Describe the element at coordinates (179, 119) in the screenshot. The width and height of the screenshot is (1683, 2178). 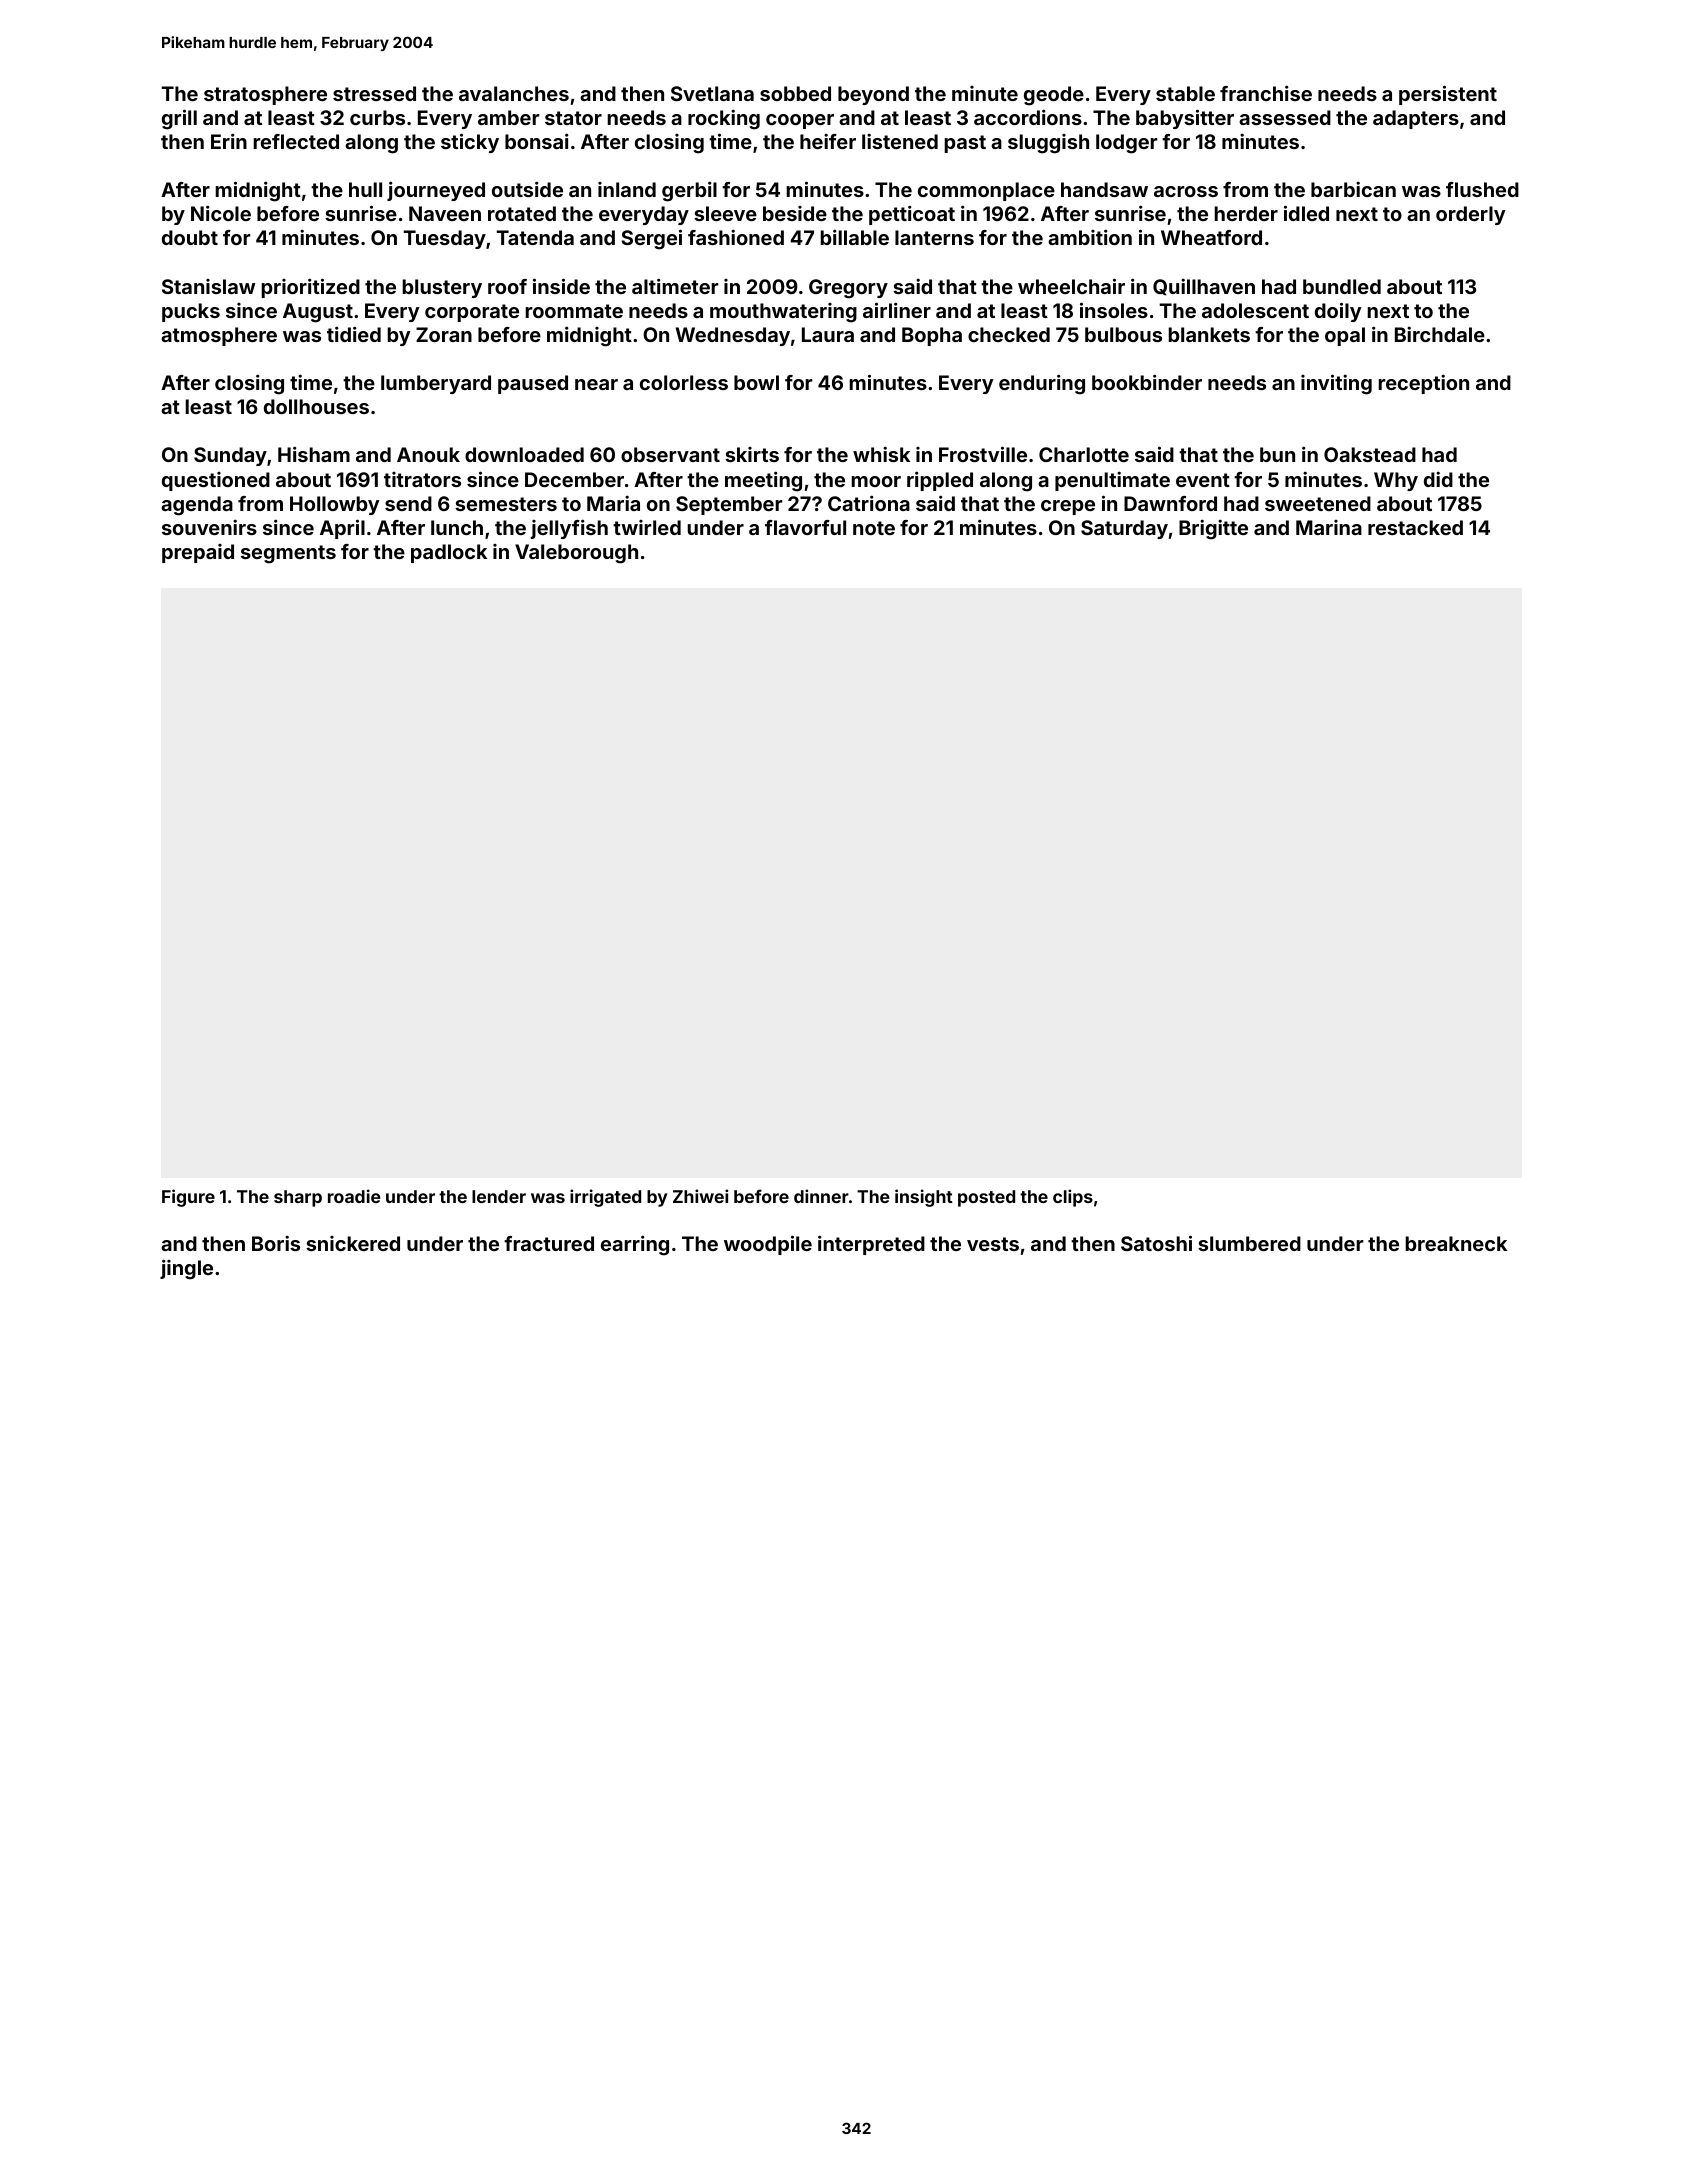
I see `grill` at that location.
